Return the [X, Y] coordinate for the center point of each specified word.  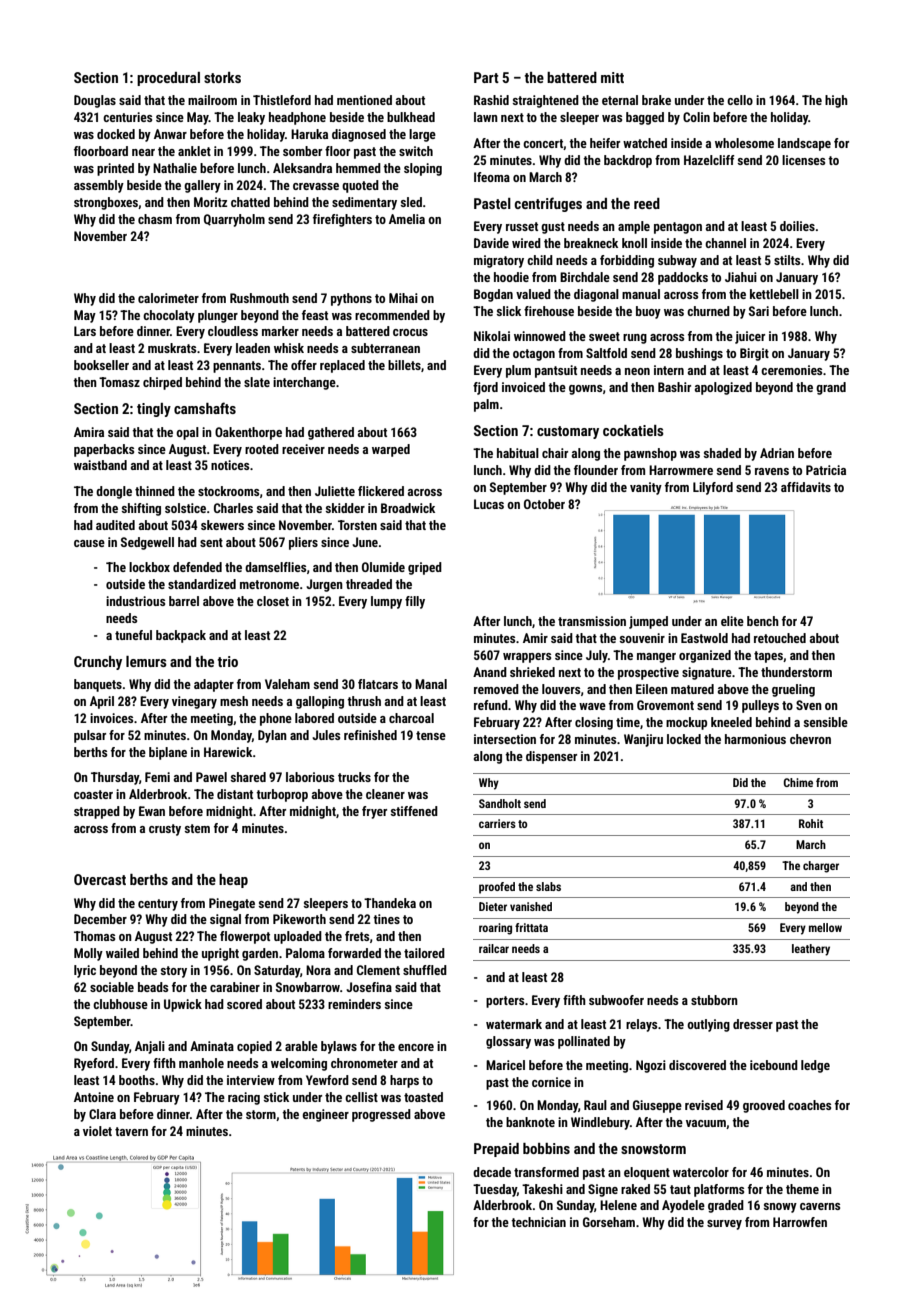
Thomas [94, 936]
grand [831, 388]
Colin [696, 117]
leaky [251, 118]
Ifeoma [492, 177]
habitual [518, 453]
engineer [325, 1115]
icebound [774, 1065]
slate [257, 382]
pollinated [584, 1042]
